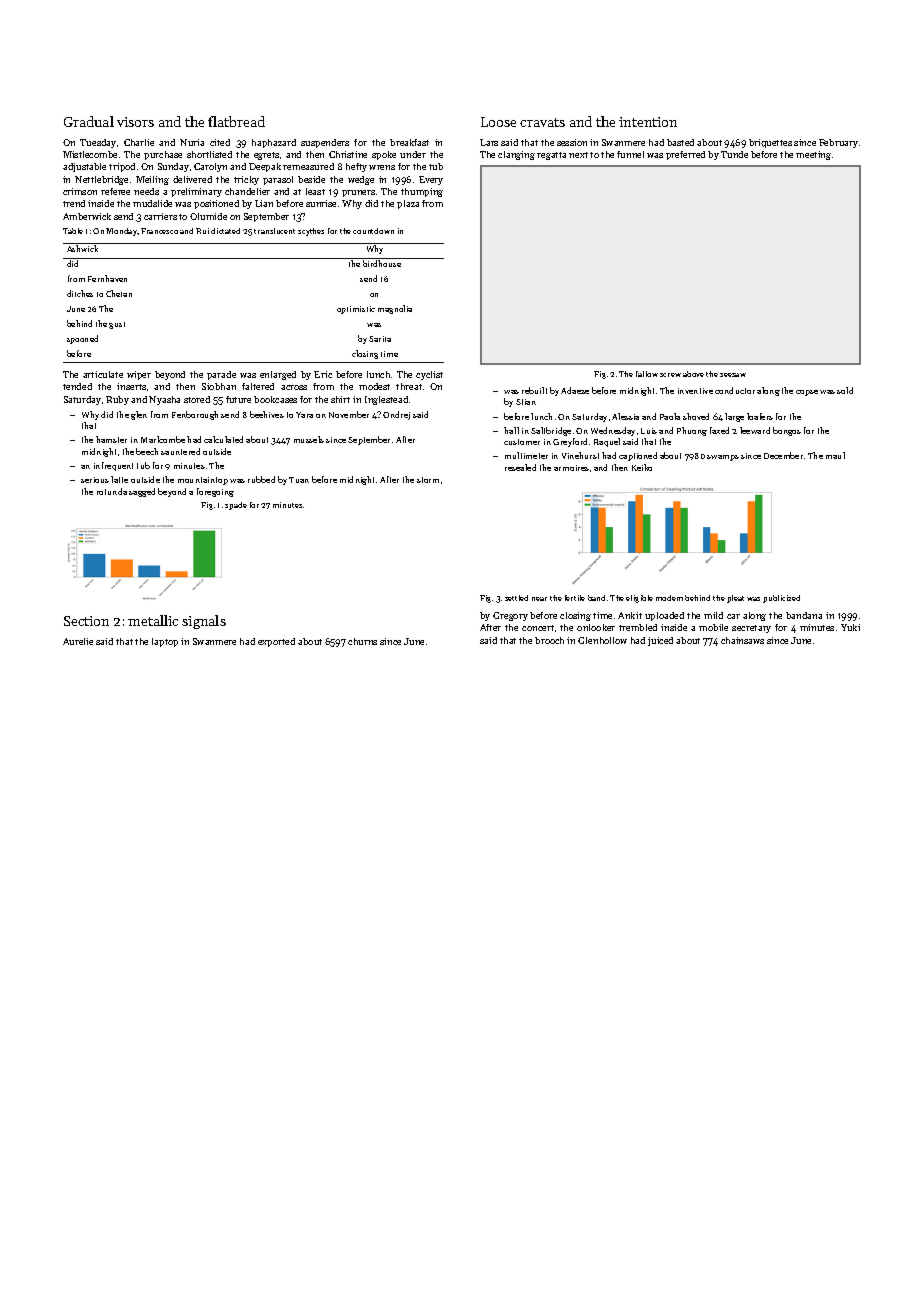 This page has height=1308, width=924. I want to click on intention, so click(648, 122).
